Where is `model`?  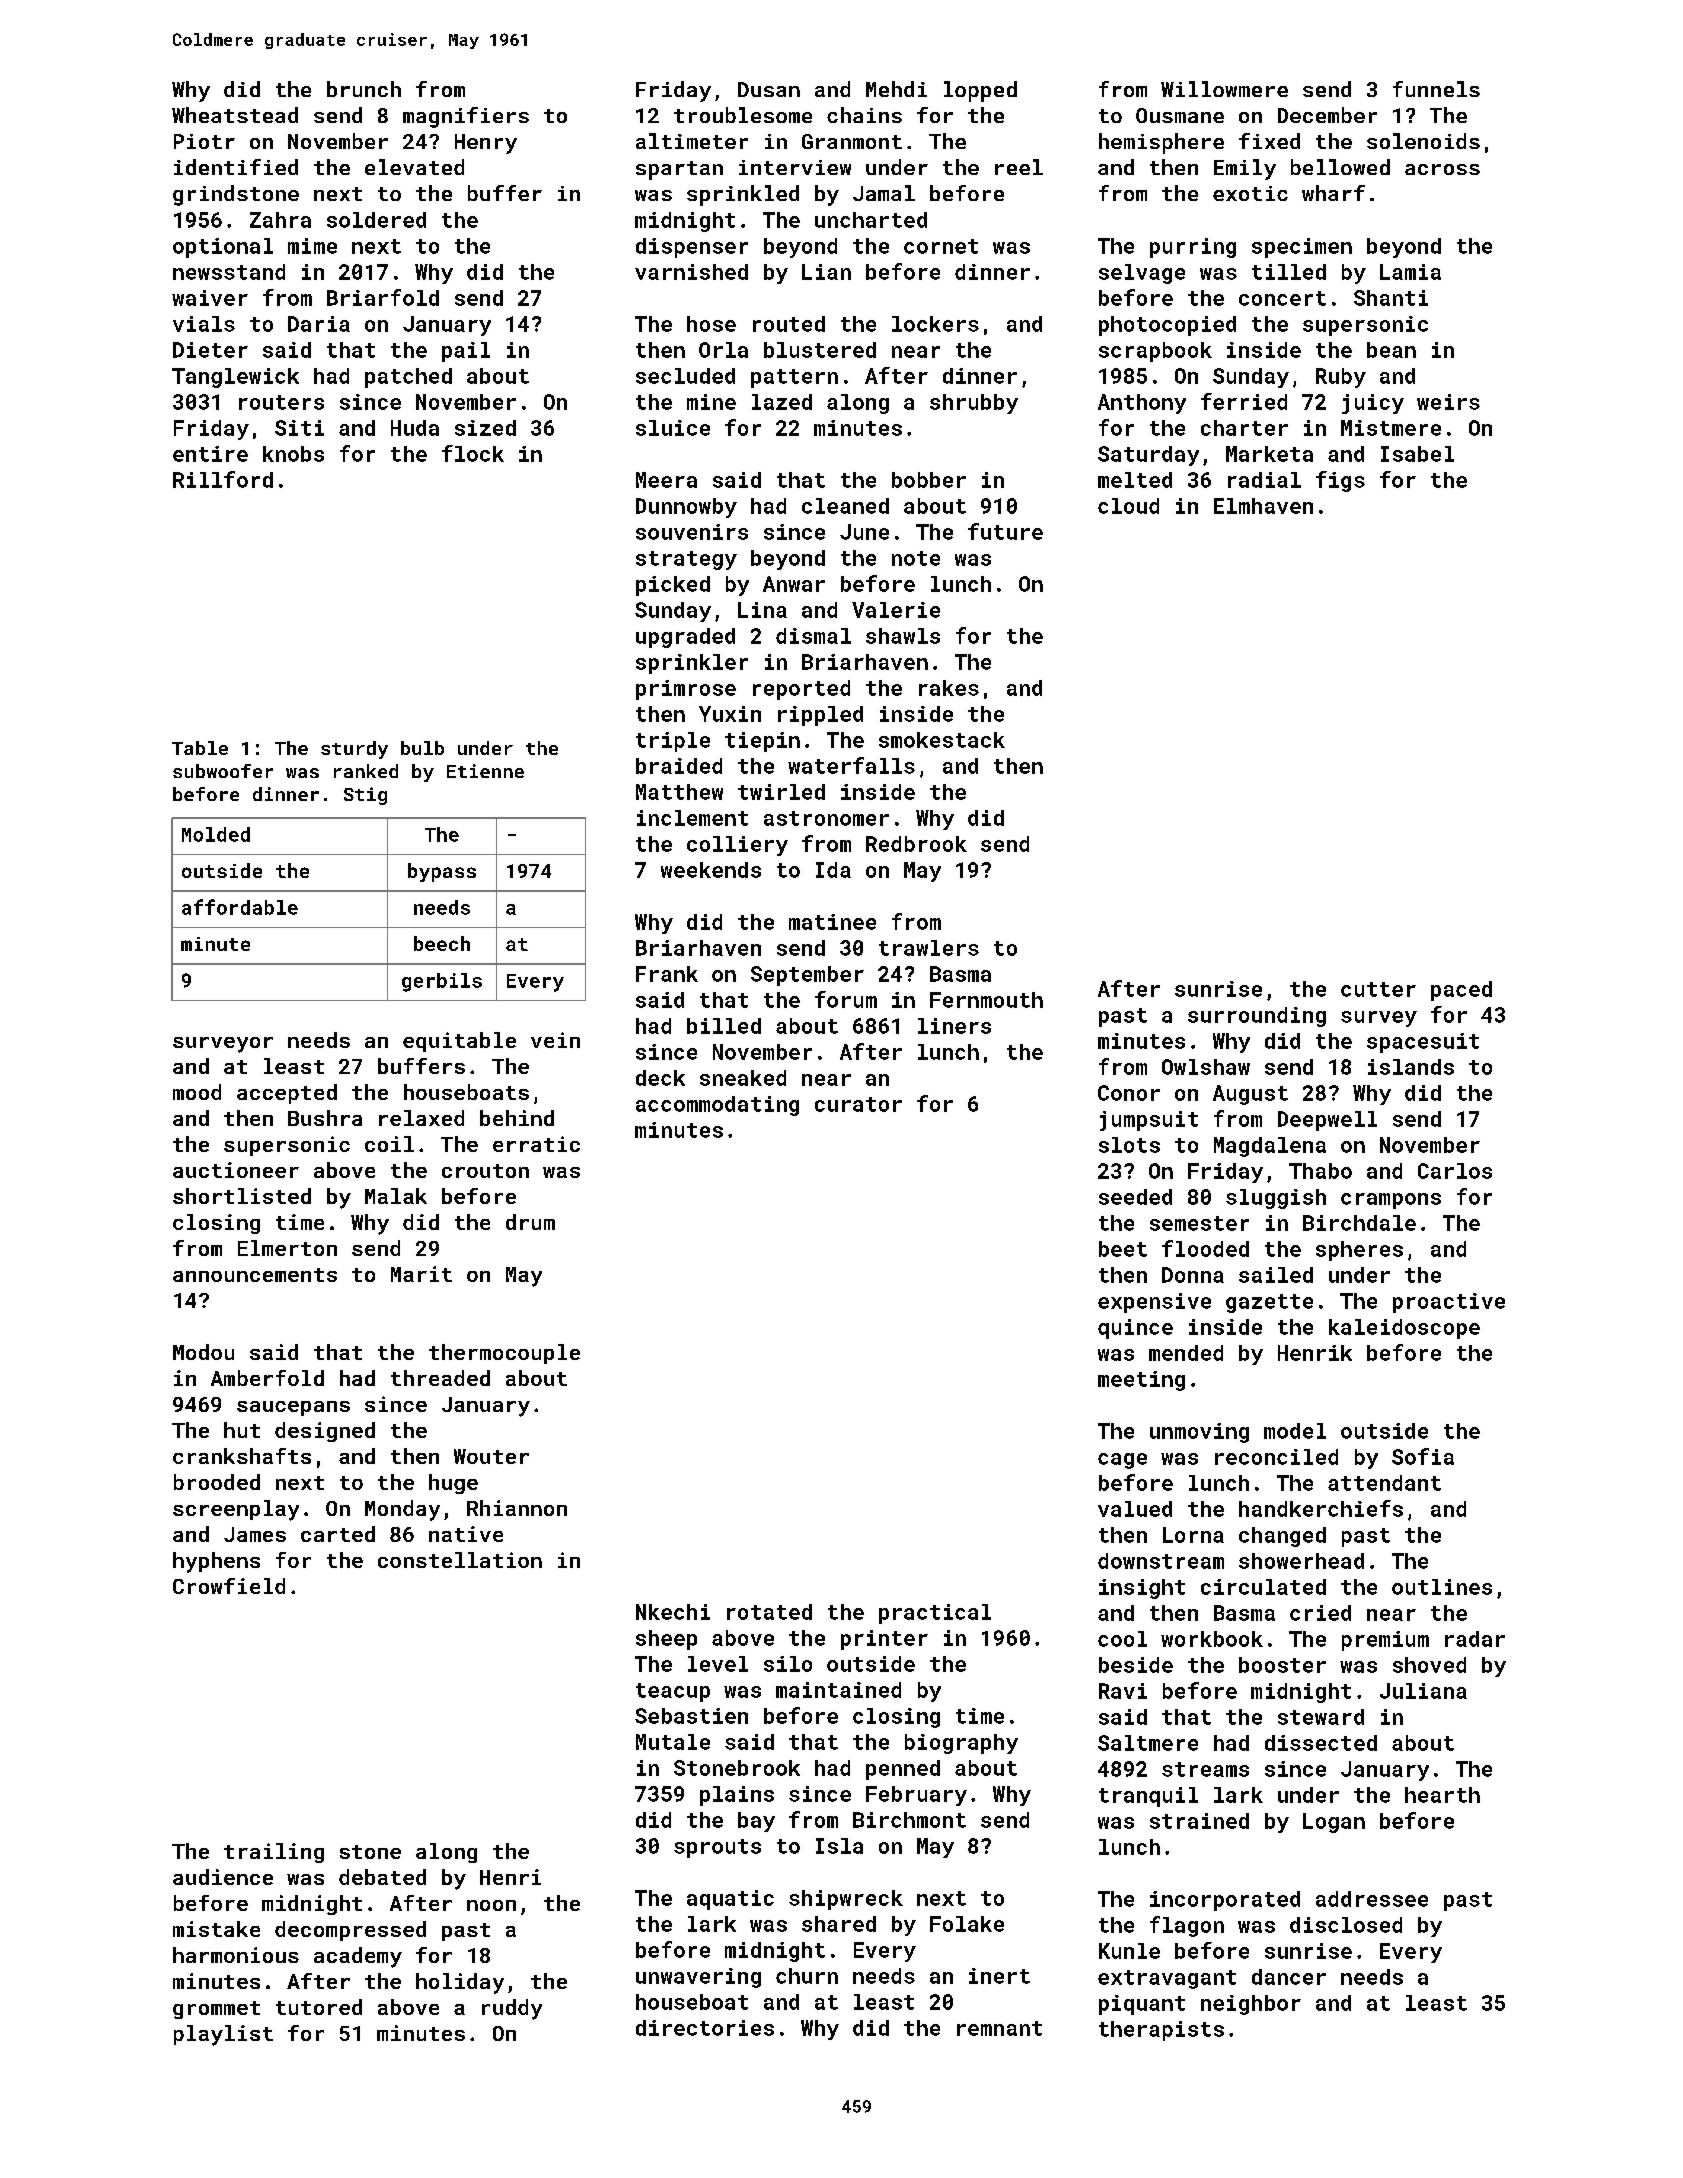
model is located at coordinates (1295, 1431).
